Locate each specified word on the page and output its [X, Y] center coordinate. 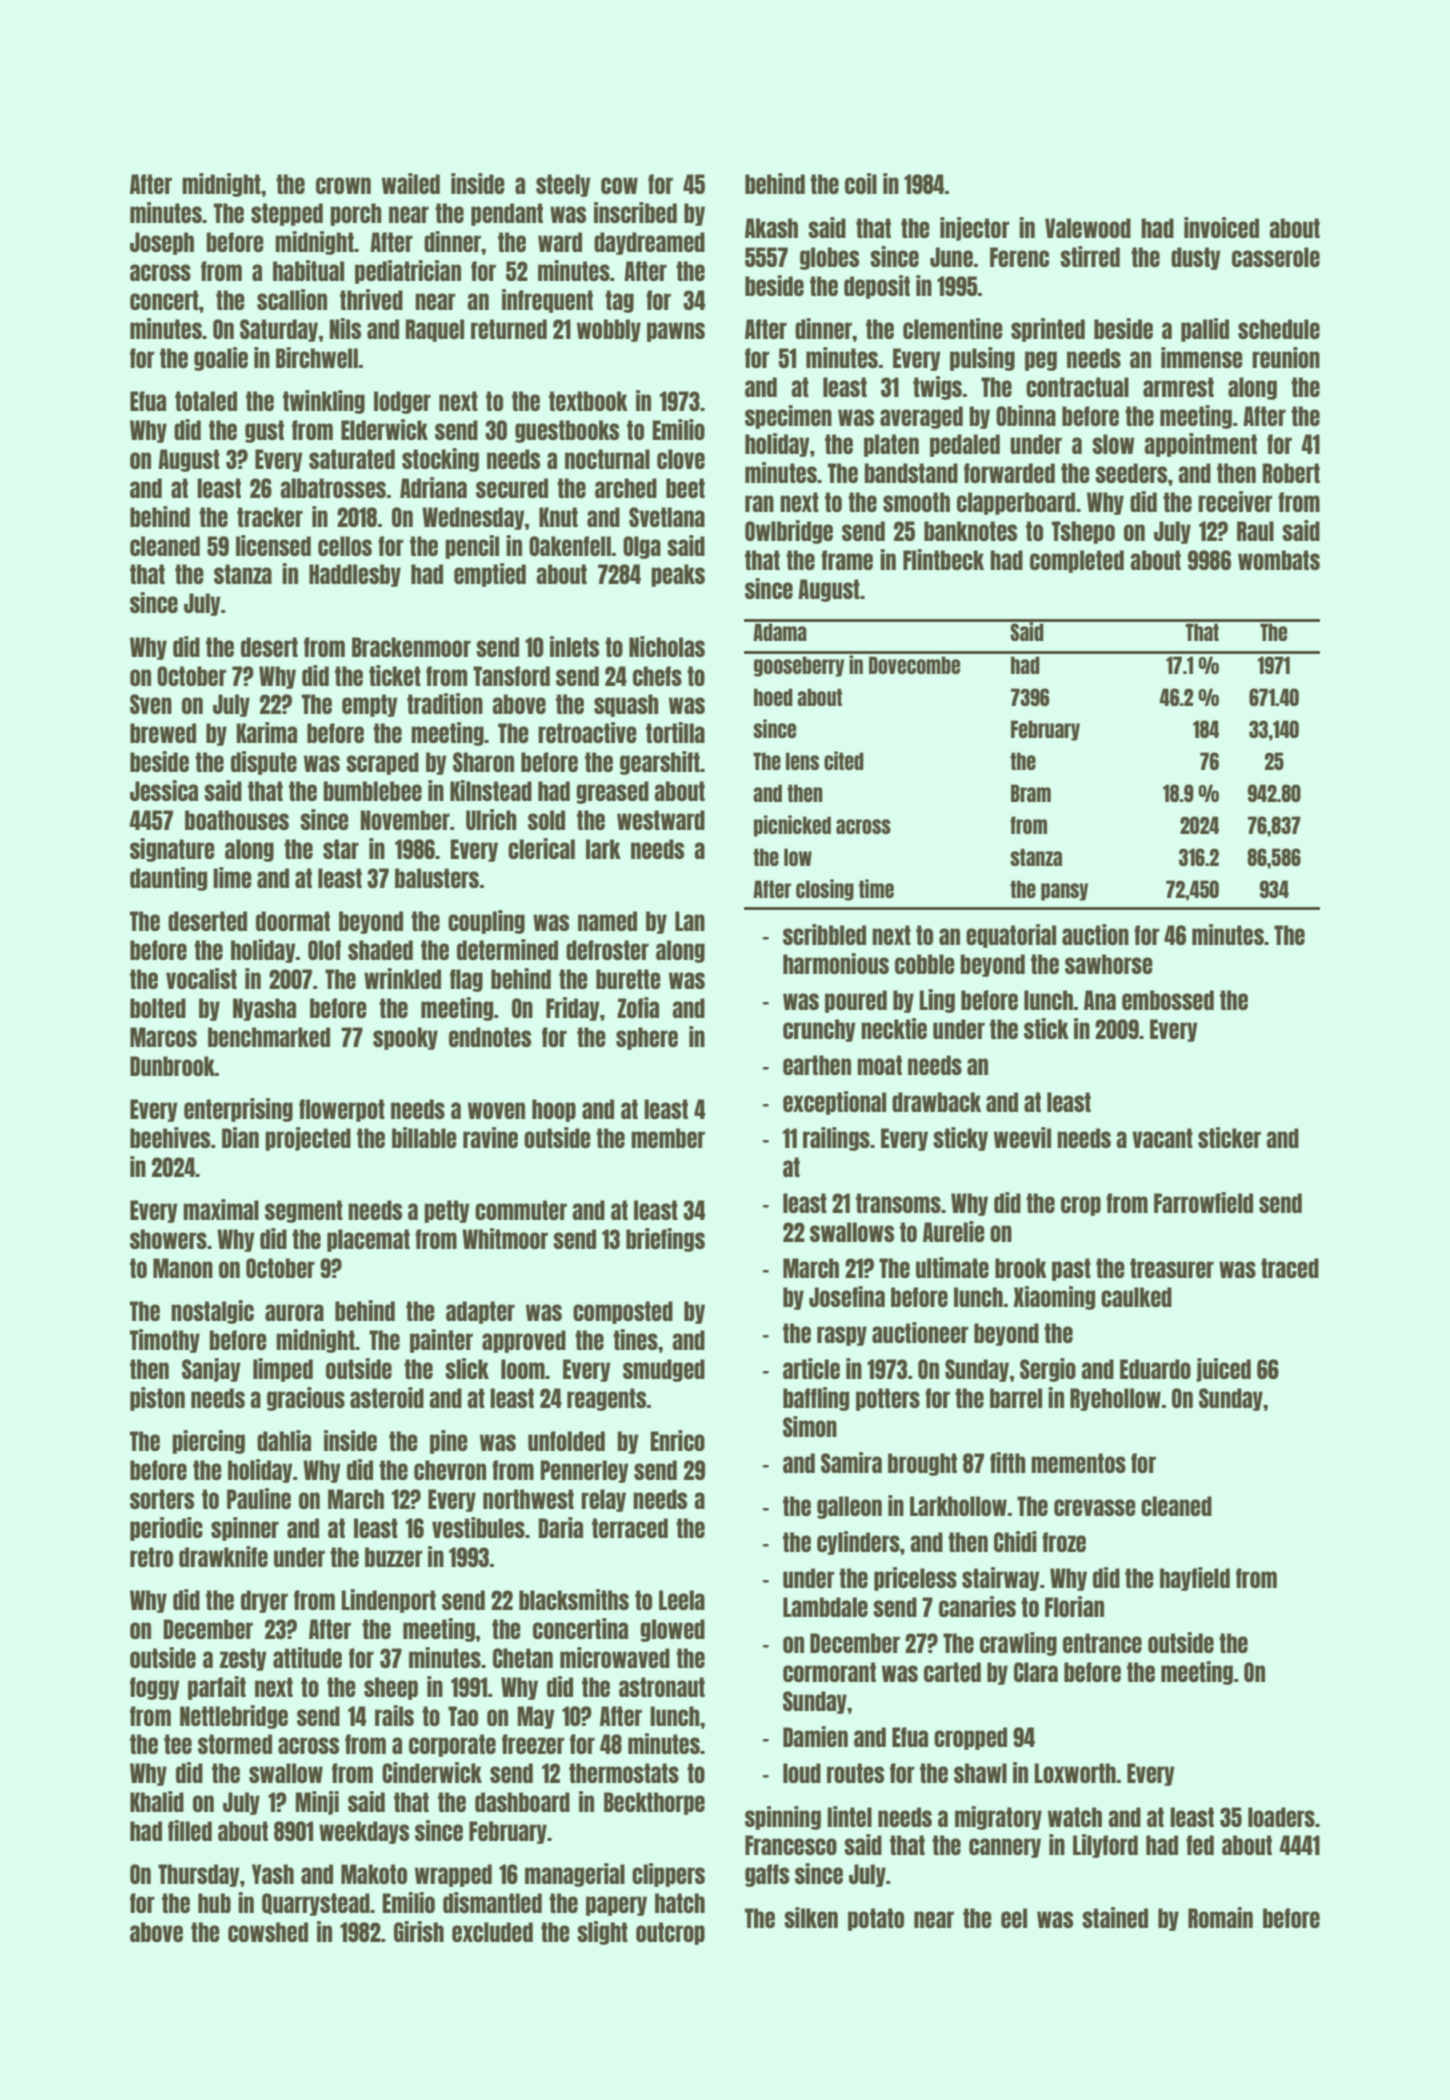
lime [232, 877]
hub [214, 1903]
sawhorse [1109, 964]
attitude [307, 1657]
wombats [1279, 560]
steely [563, 185]
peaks [678, 575]
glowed [672, 1630]
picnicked [792, 826]
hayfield [1195, 1579]
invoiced [1221, 227]
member [668, 1138]
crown [343, 185]
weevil [1022, 1137]
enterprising [238, 1110]
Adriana [433, 487]
